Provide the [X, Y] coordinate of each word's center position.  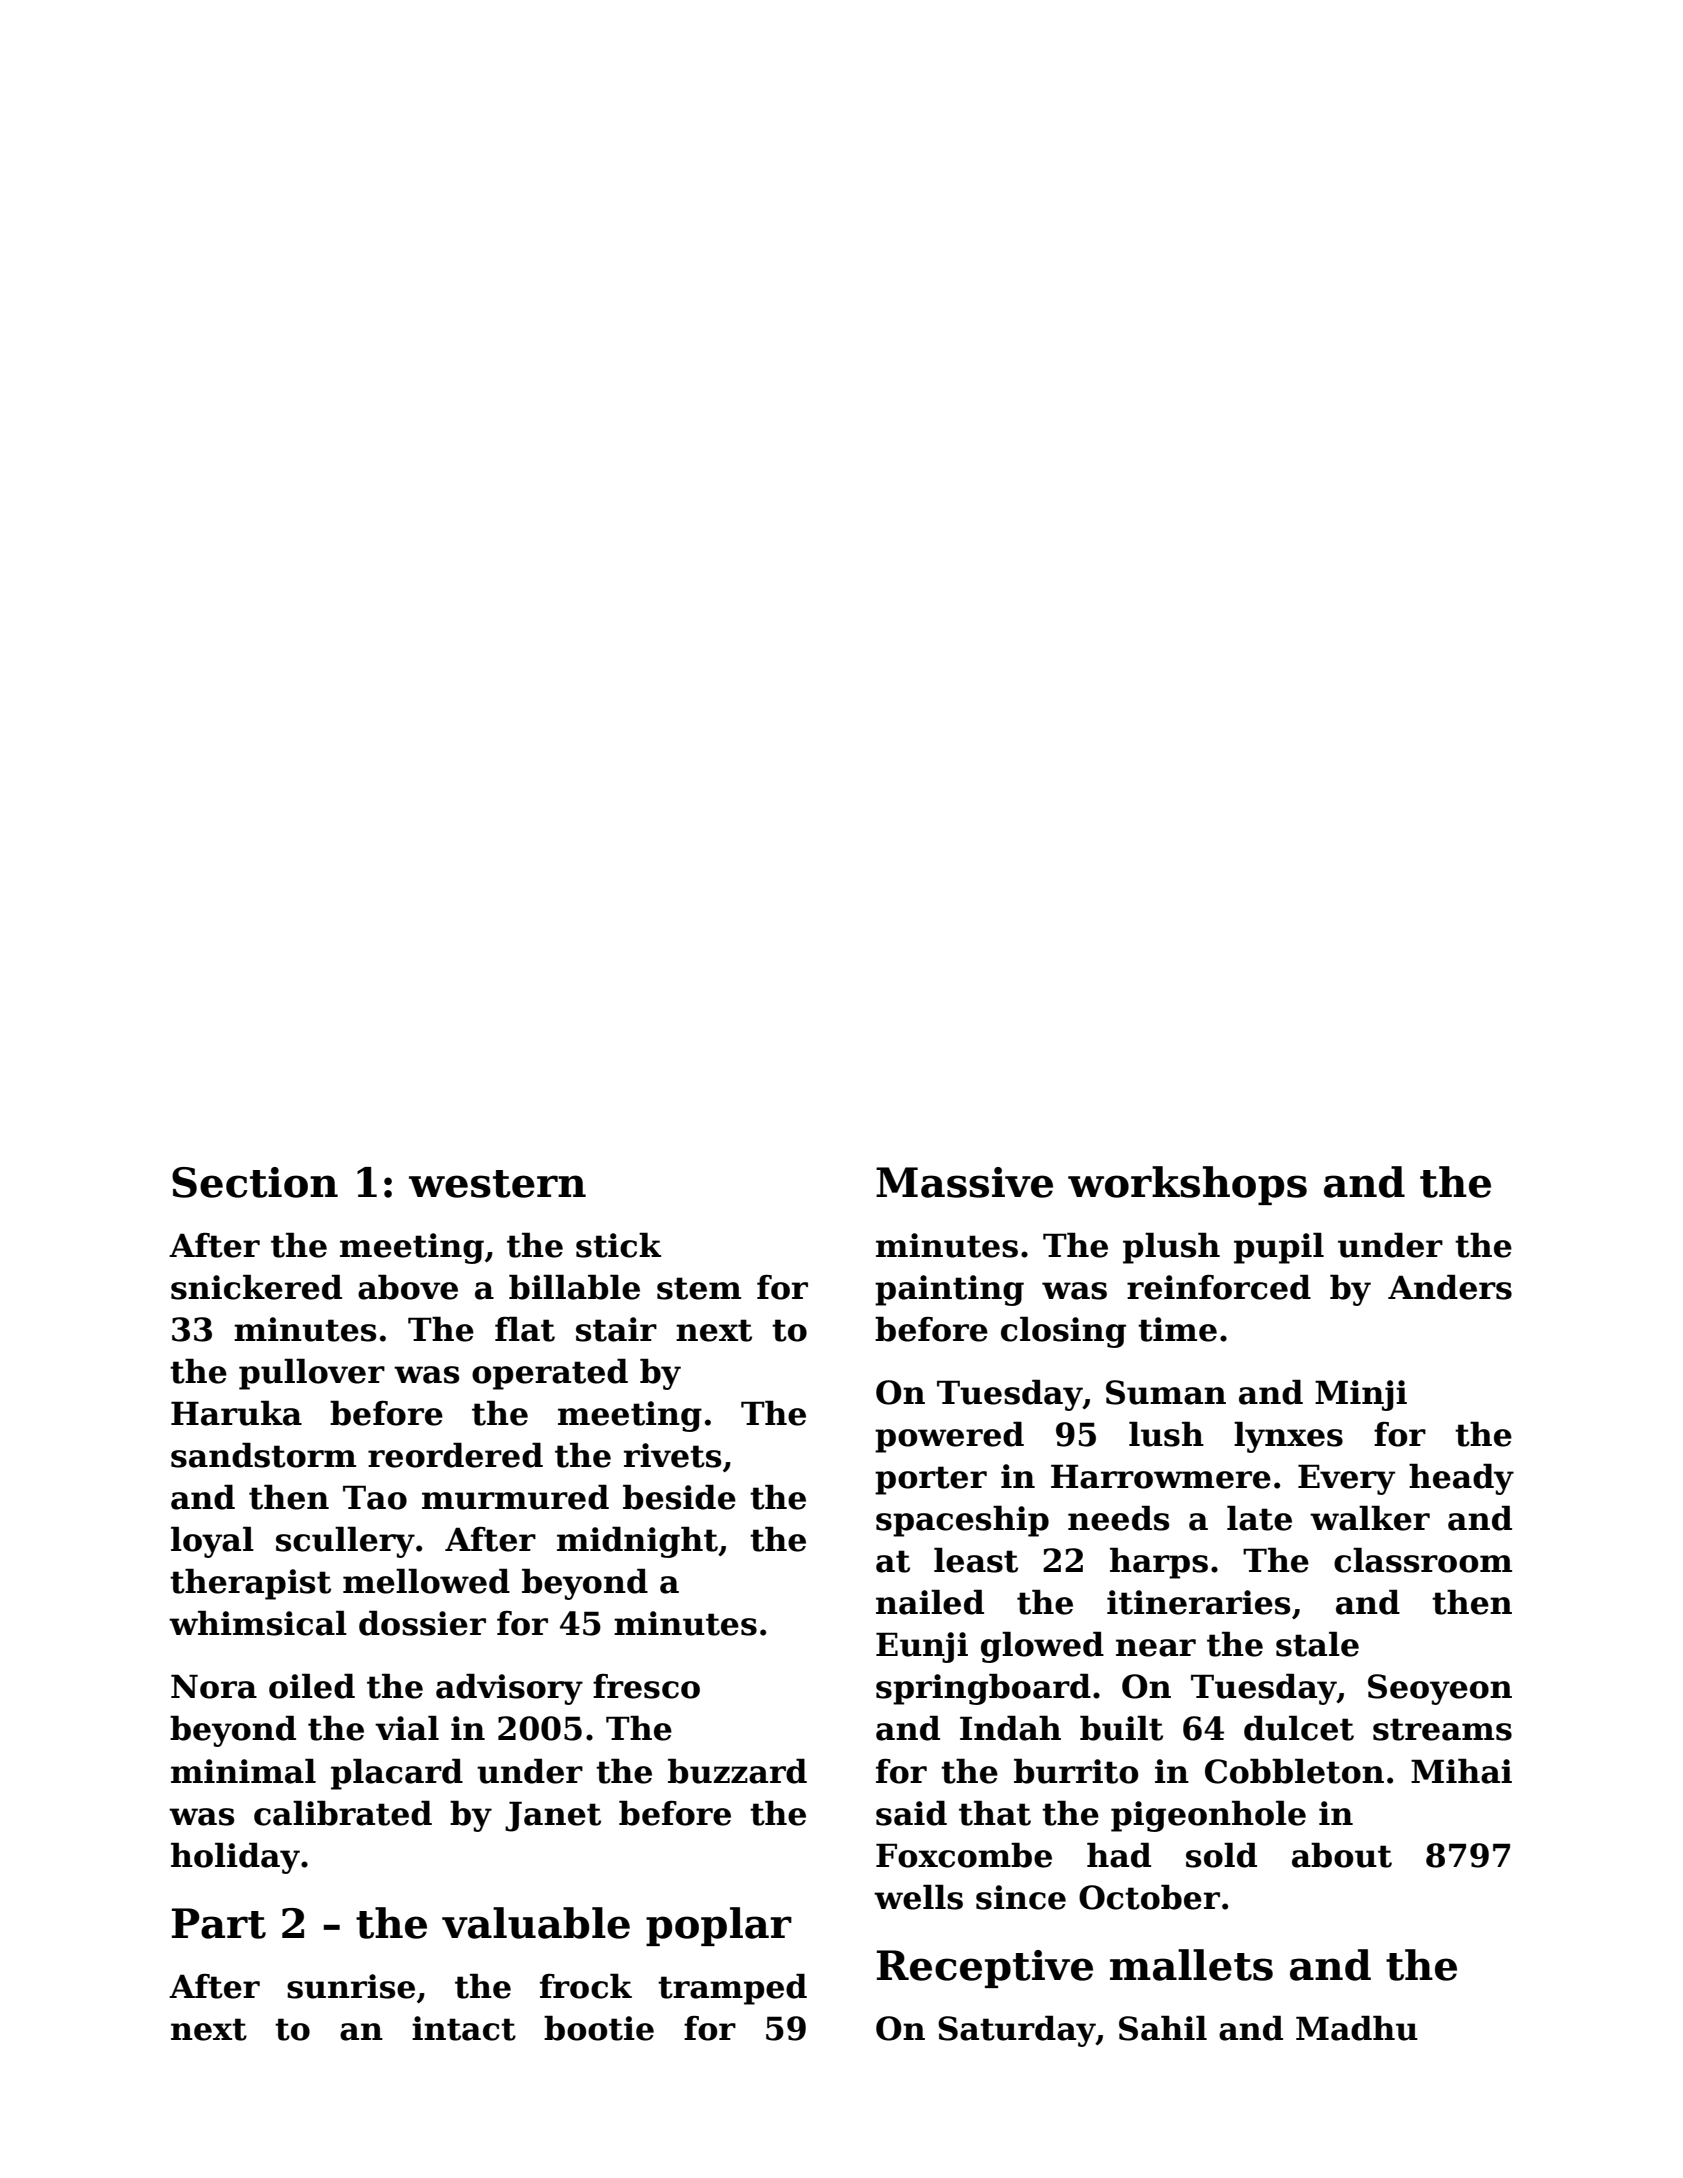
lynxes [1288, 1437]
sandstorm [263, 1455]
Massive [964, 1182]
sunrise [351, 1986]
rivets [672, 1455]
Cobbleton [1294, 1771]
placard [397, 1774]
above [408, 1287]
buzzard [737, 1771]
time [1177, 1329]
